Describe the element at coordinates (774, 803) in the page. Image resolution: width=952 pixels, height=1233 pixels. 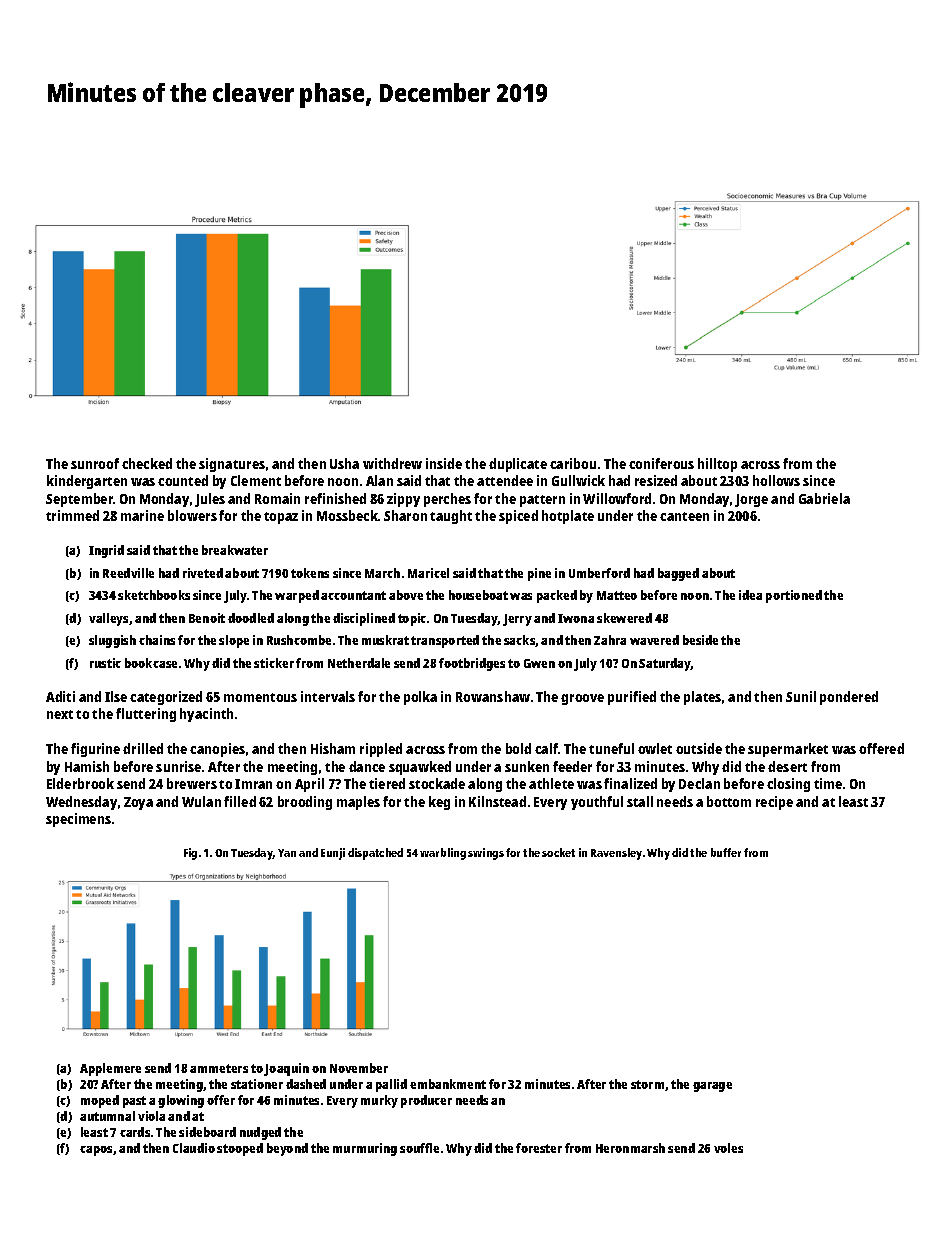
I see `recipe` at that location.
